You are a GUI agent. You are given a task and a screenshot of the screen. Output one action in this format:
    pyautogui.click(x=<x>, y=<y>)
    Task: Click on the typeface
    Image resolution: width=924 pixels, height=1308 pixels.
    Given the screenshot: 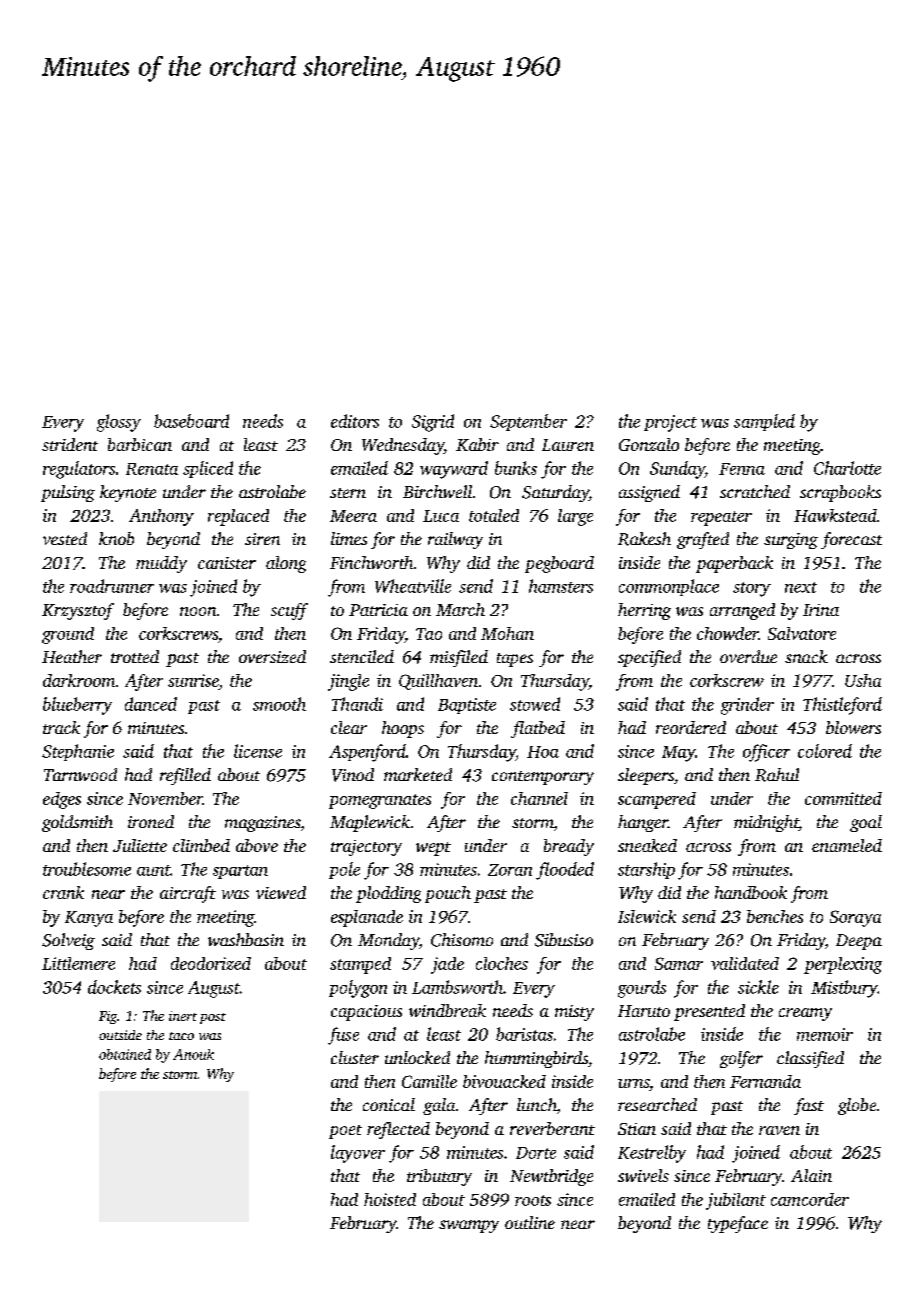 What is the action you would take?
    pyautogui.click(x=738, y=1224)
